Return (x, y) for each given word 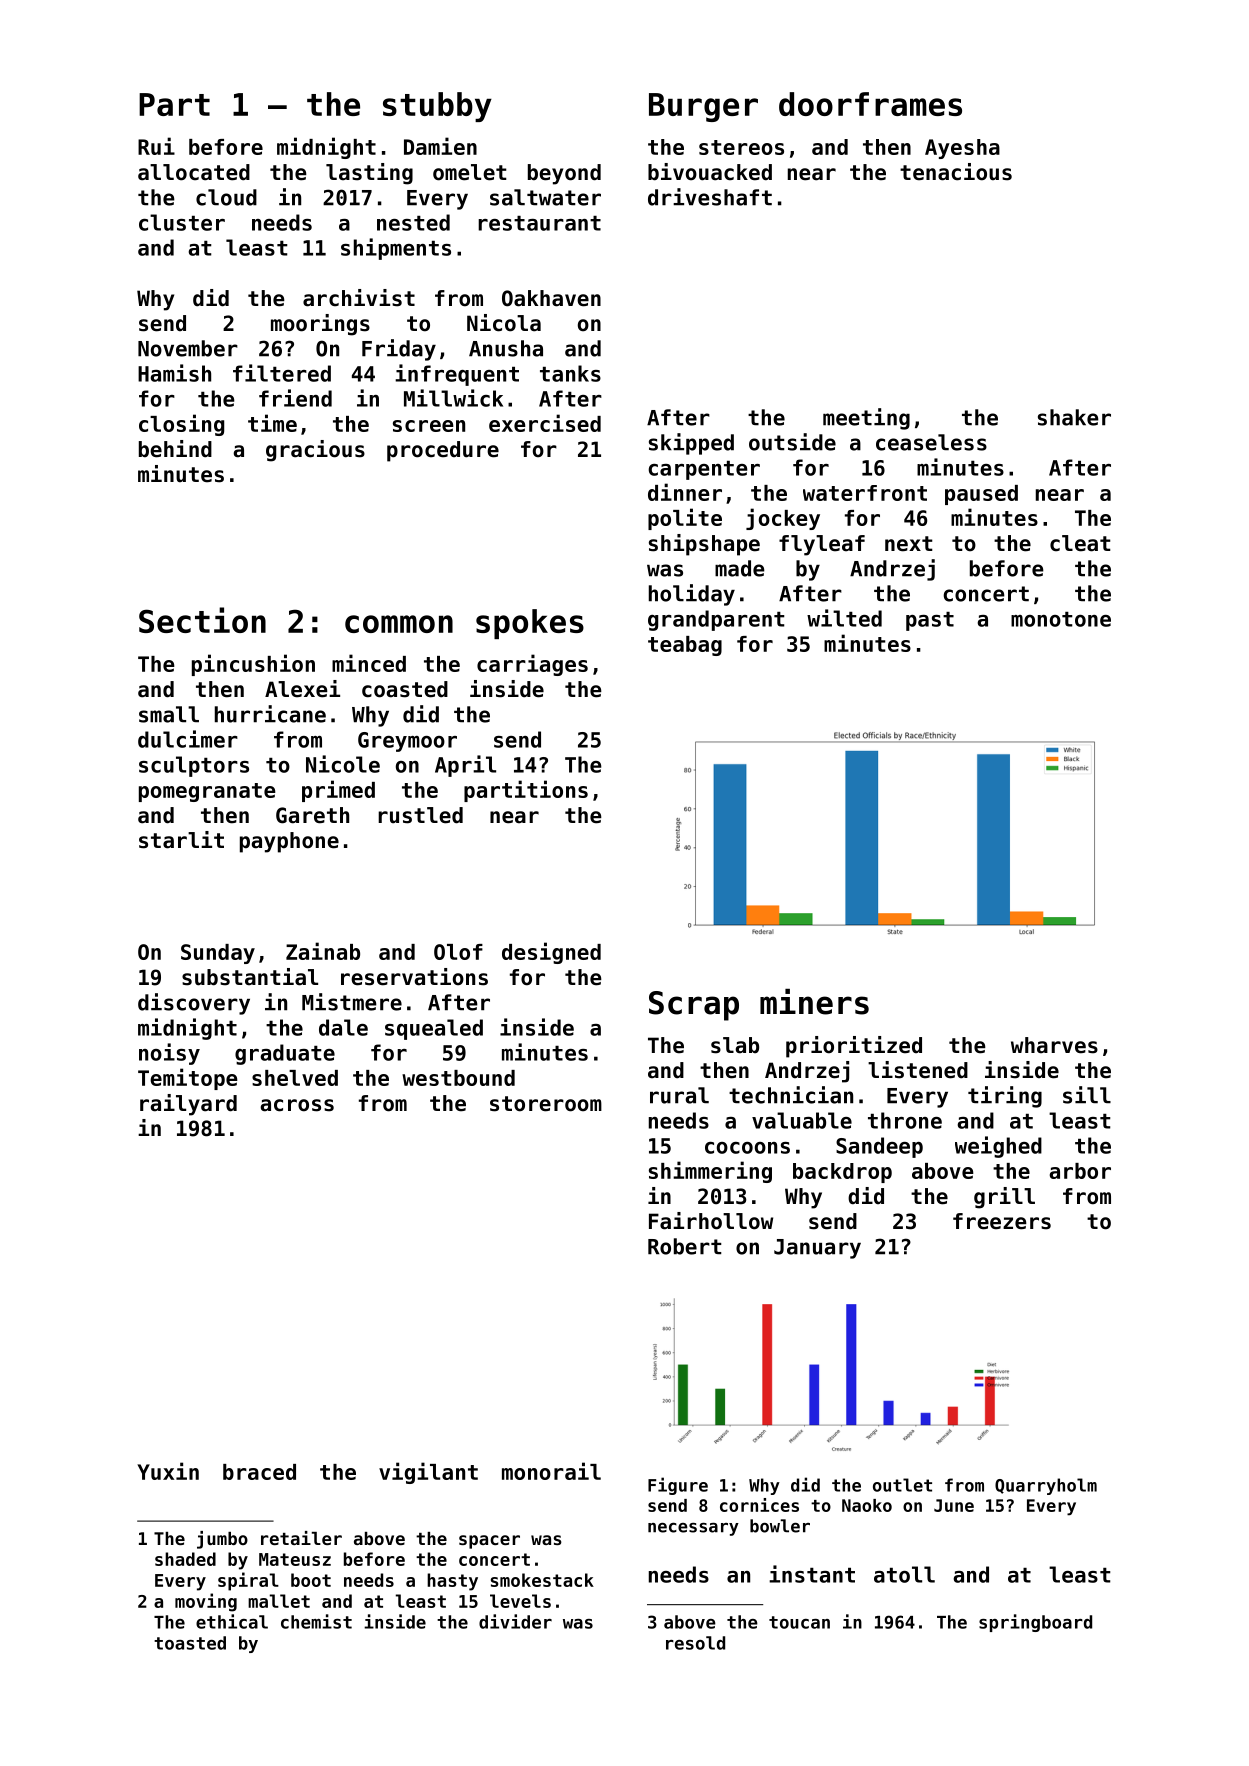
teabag (685, 646)
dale (343, 1027)
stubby (437, 107)
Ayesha (962, 149)
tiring (1005, 1097)
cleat (1080, 543)
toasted (190, 1643)
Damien (440, 146)
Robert (685, 1246)
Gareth (312, 815)
